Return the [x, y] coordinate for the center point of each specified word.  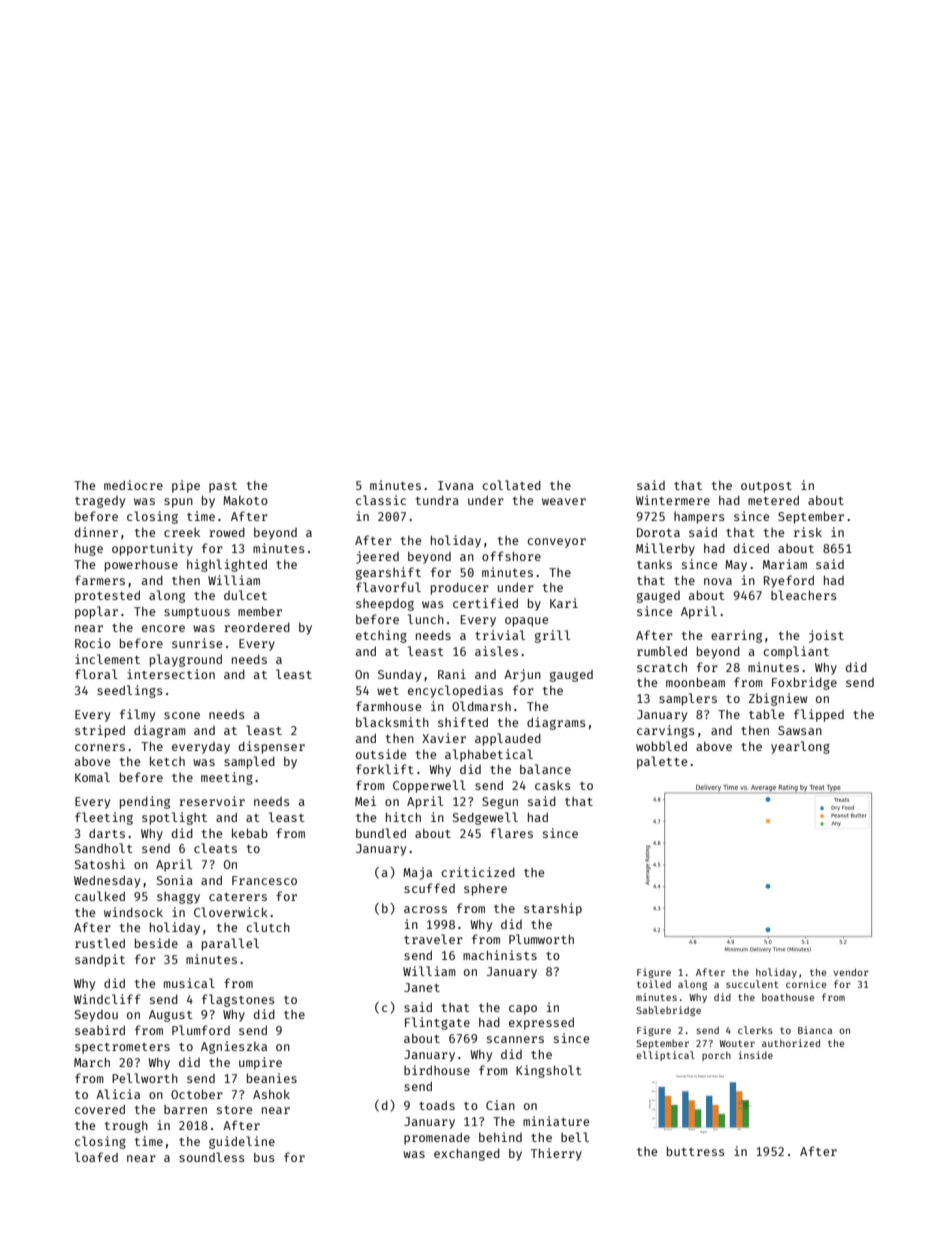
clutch [268, 927]
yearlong [800, 747]
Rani [452, 674]
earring [736, 636]
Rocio [93, 643]
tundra [437, 500]
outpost [766, 487]
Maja [417, 873]
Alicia [118, 1094]
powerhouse [141, 566]
